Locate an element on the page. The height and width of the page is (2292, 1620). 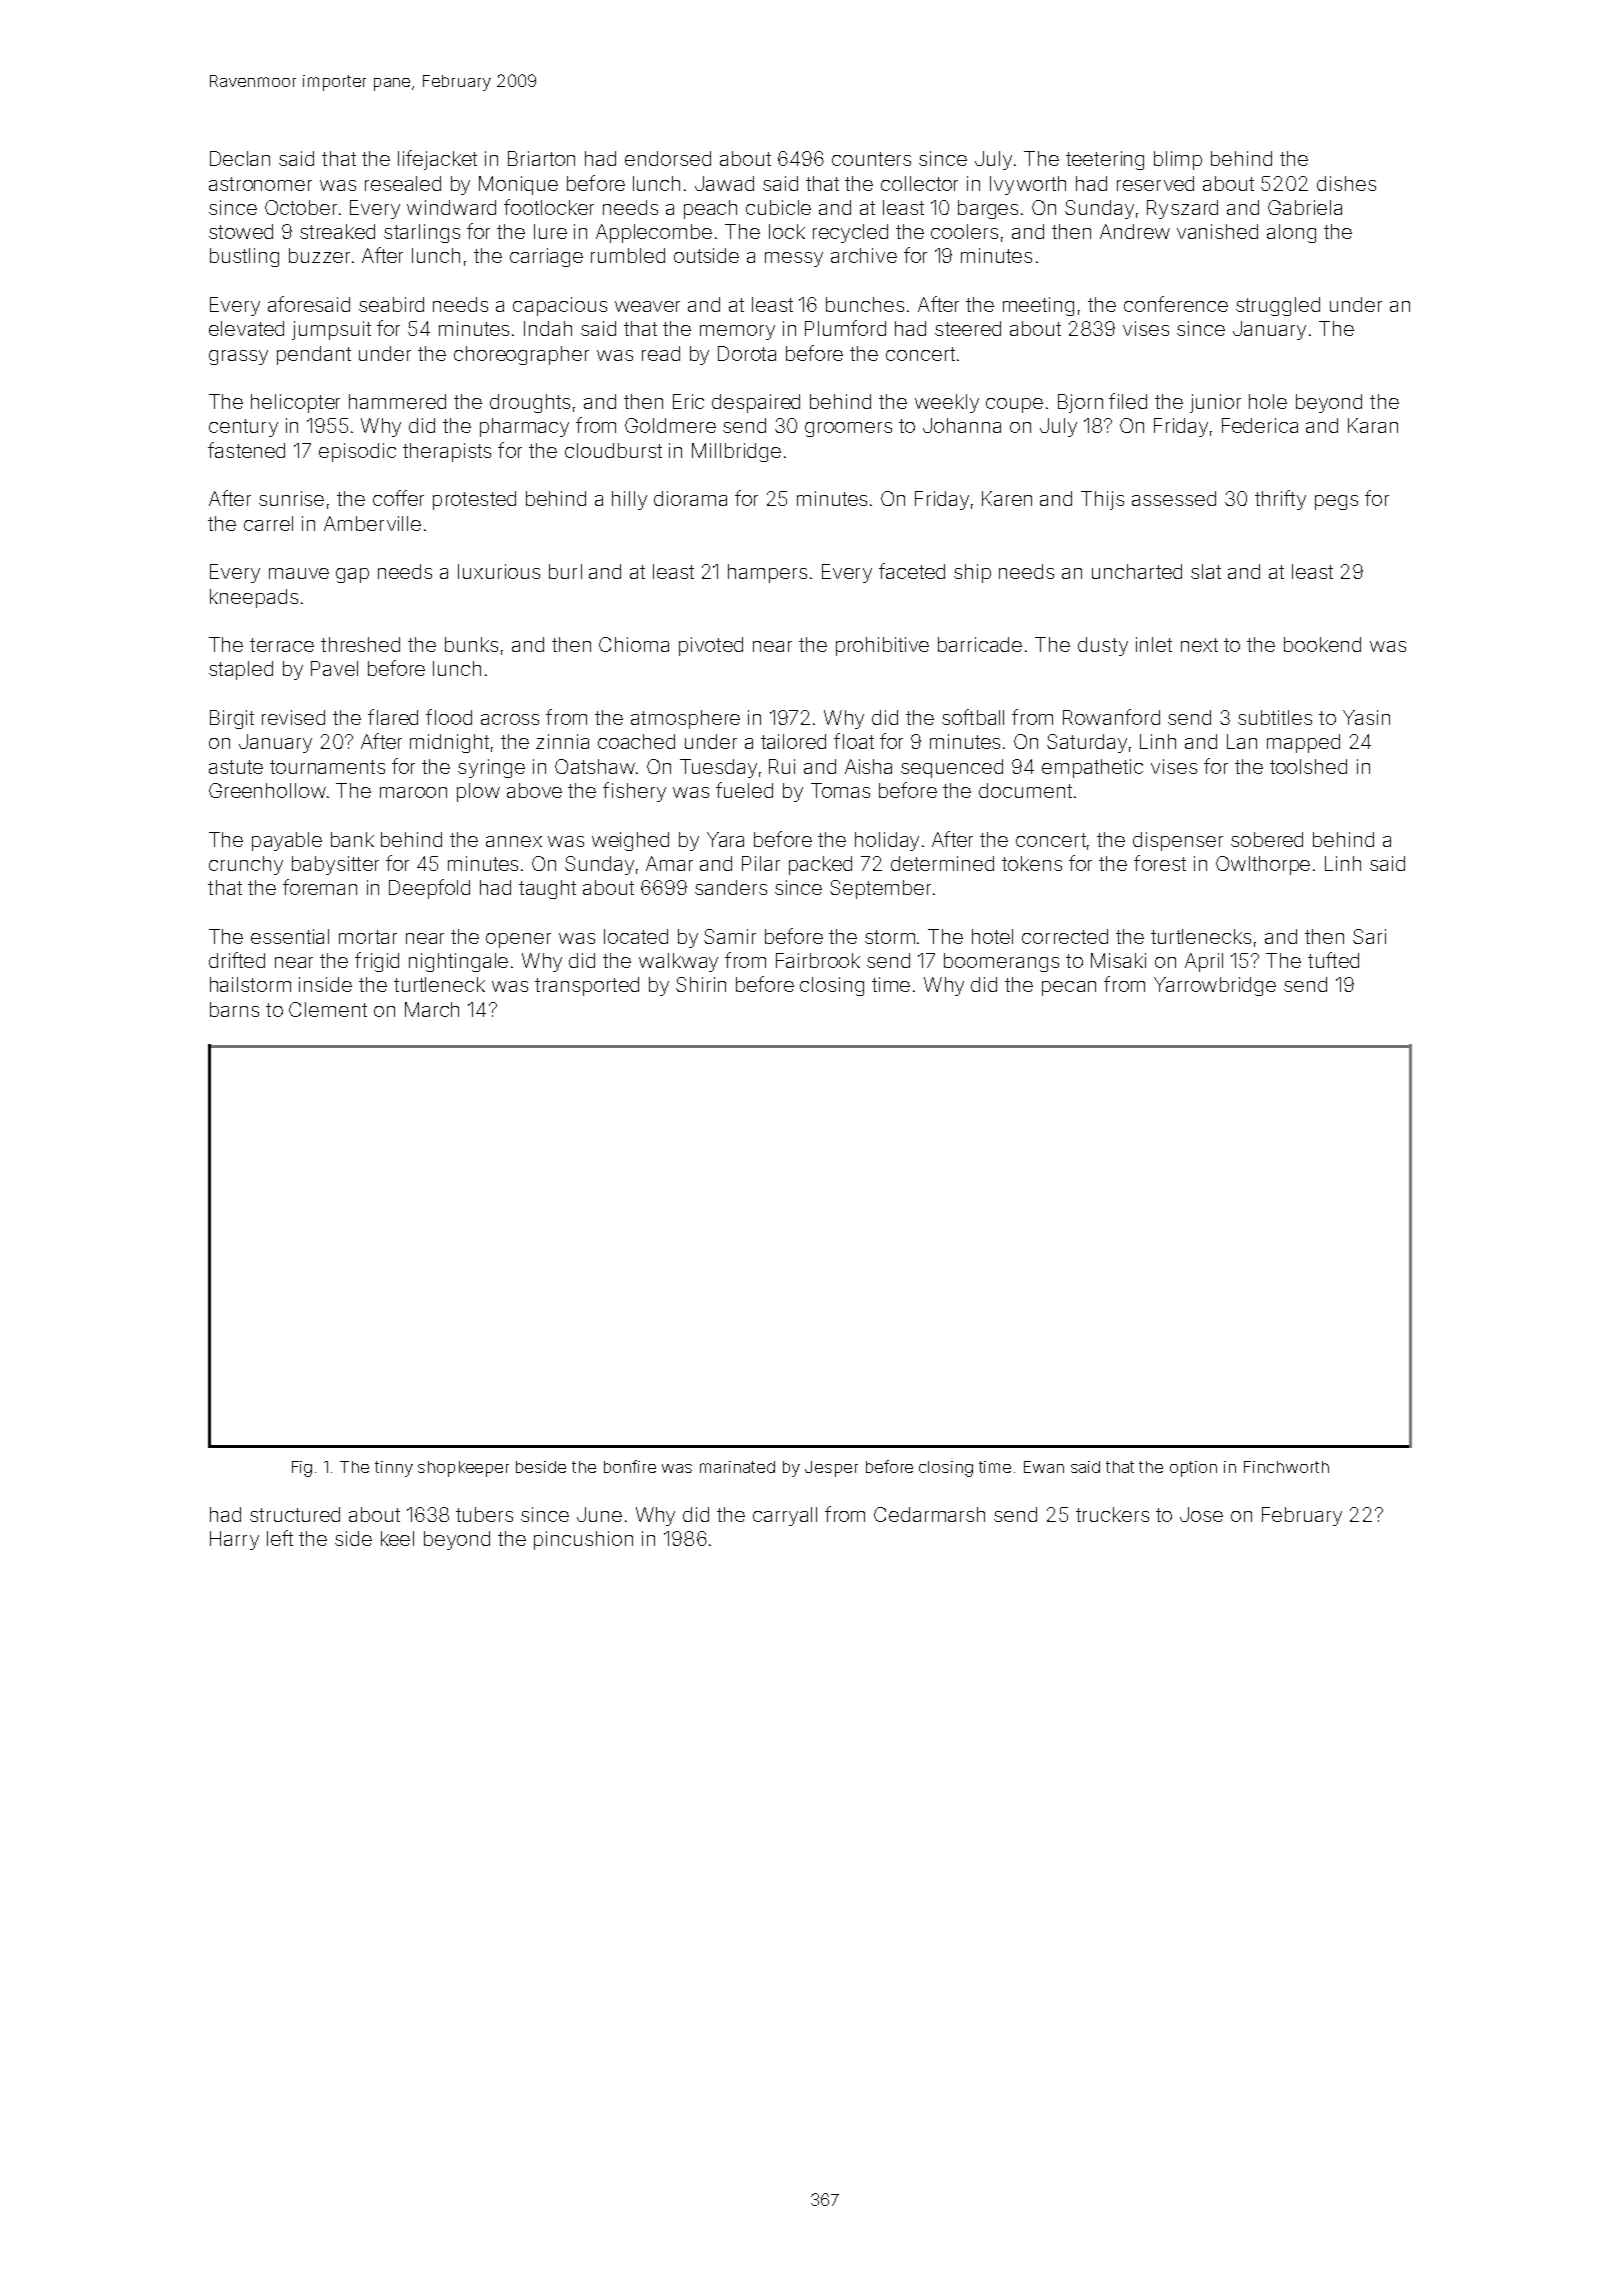
Sari is located at coordinates (1369, 936).
